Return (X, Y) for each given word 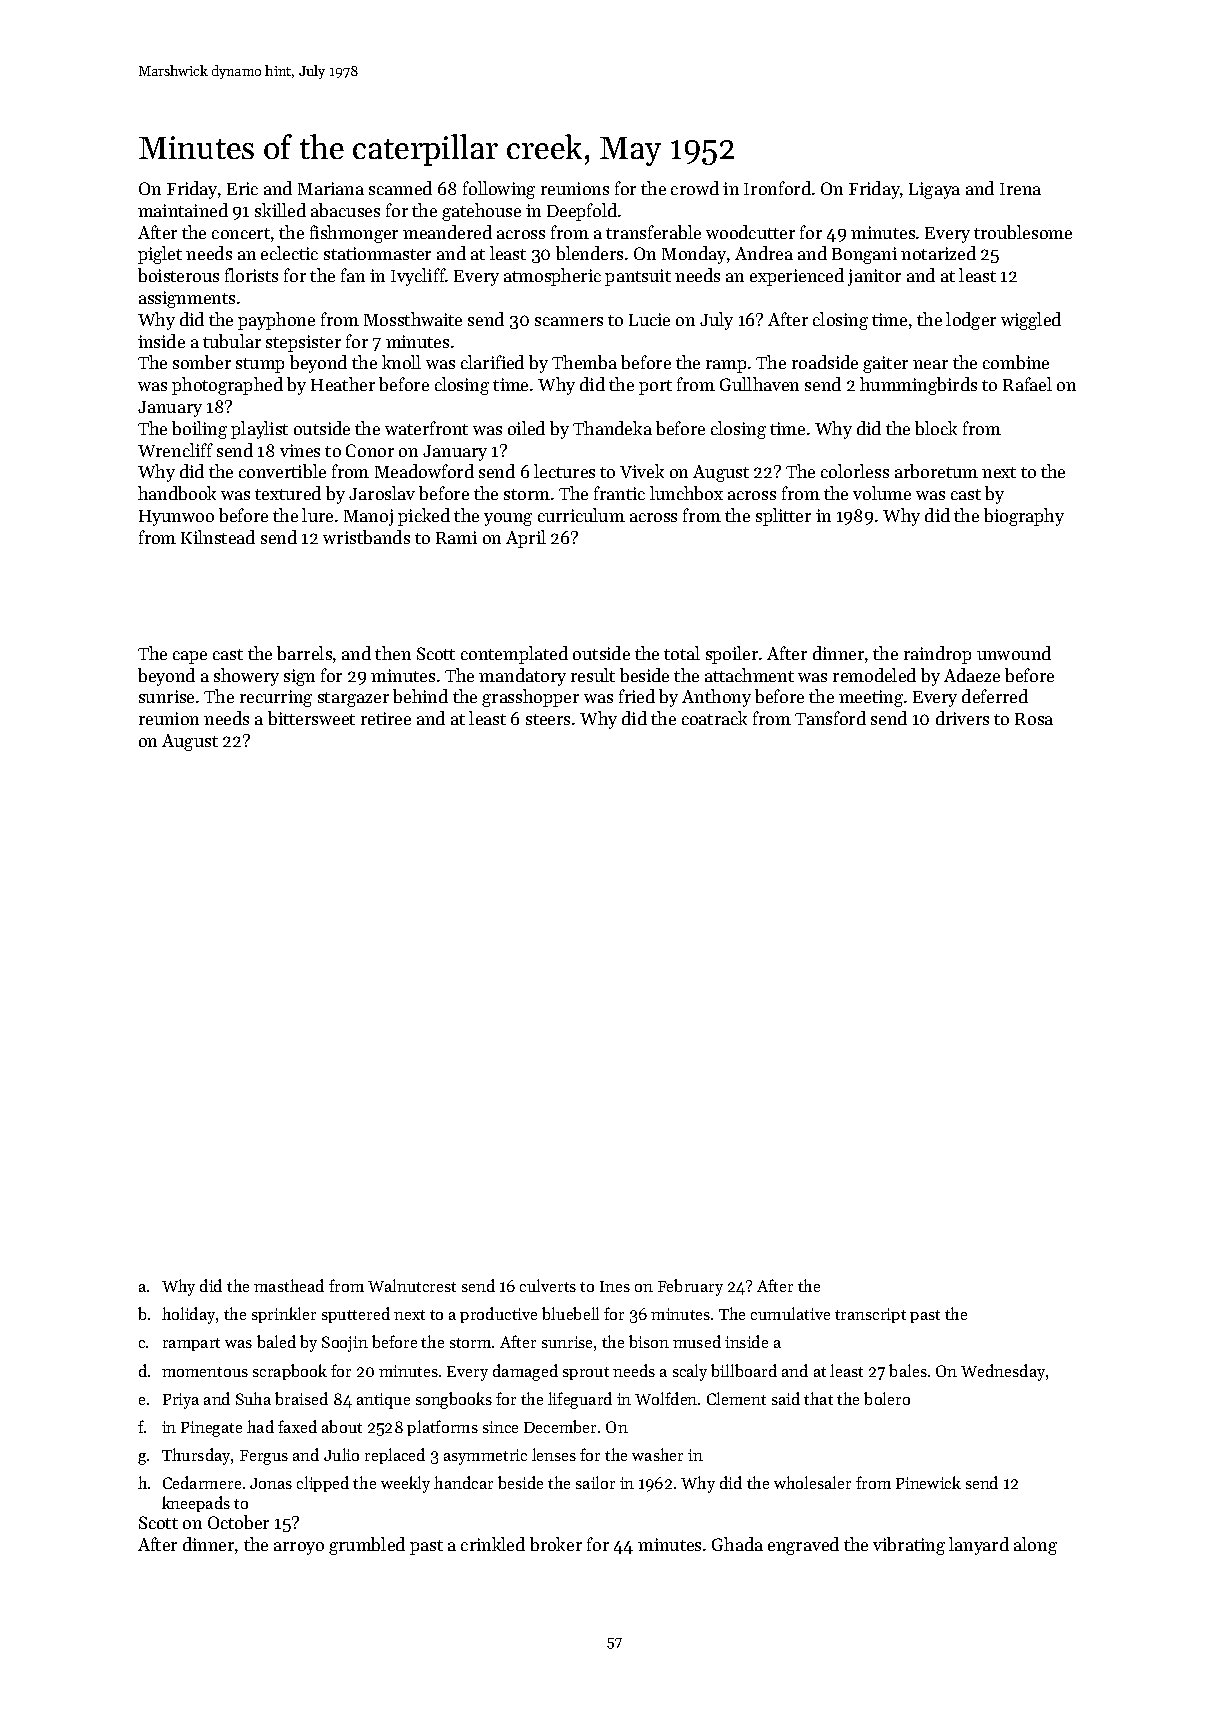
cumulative (790, 1313)
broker (556, 1544)
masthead (289, 1285)
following (499, 190)
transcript (870, 1315)
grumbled (367, 1546)
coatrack (714, 718)
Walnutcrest (412, 1285)
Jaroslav (382, 493)
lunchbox (686, 493)
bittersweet (311, 718)
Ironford (777, 188)
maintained (183, 210)
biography (1024, 517)
